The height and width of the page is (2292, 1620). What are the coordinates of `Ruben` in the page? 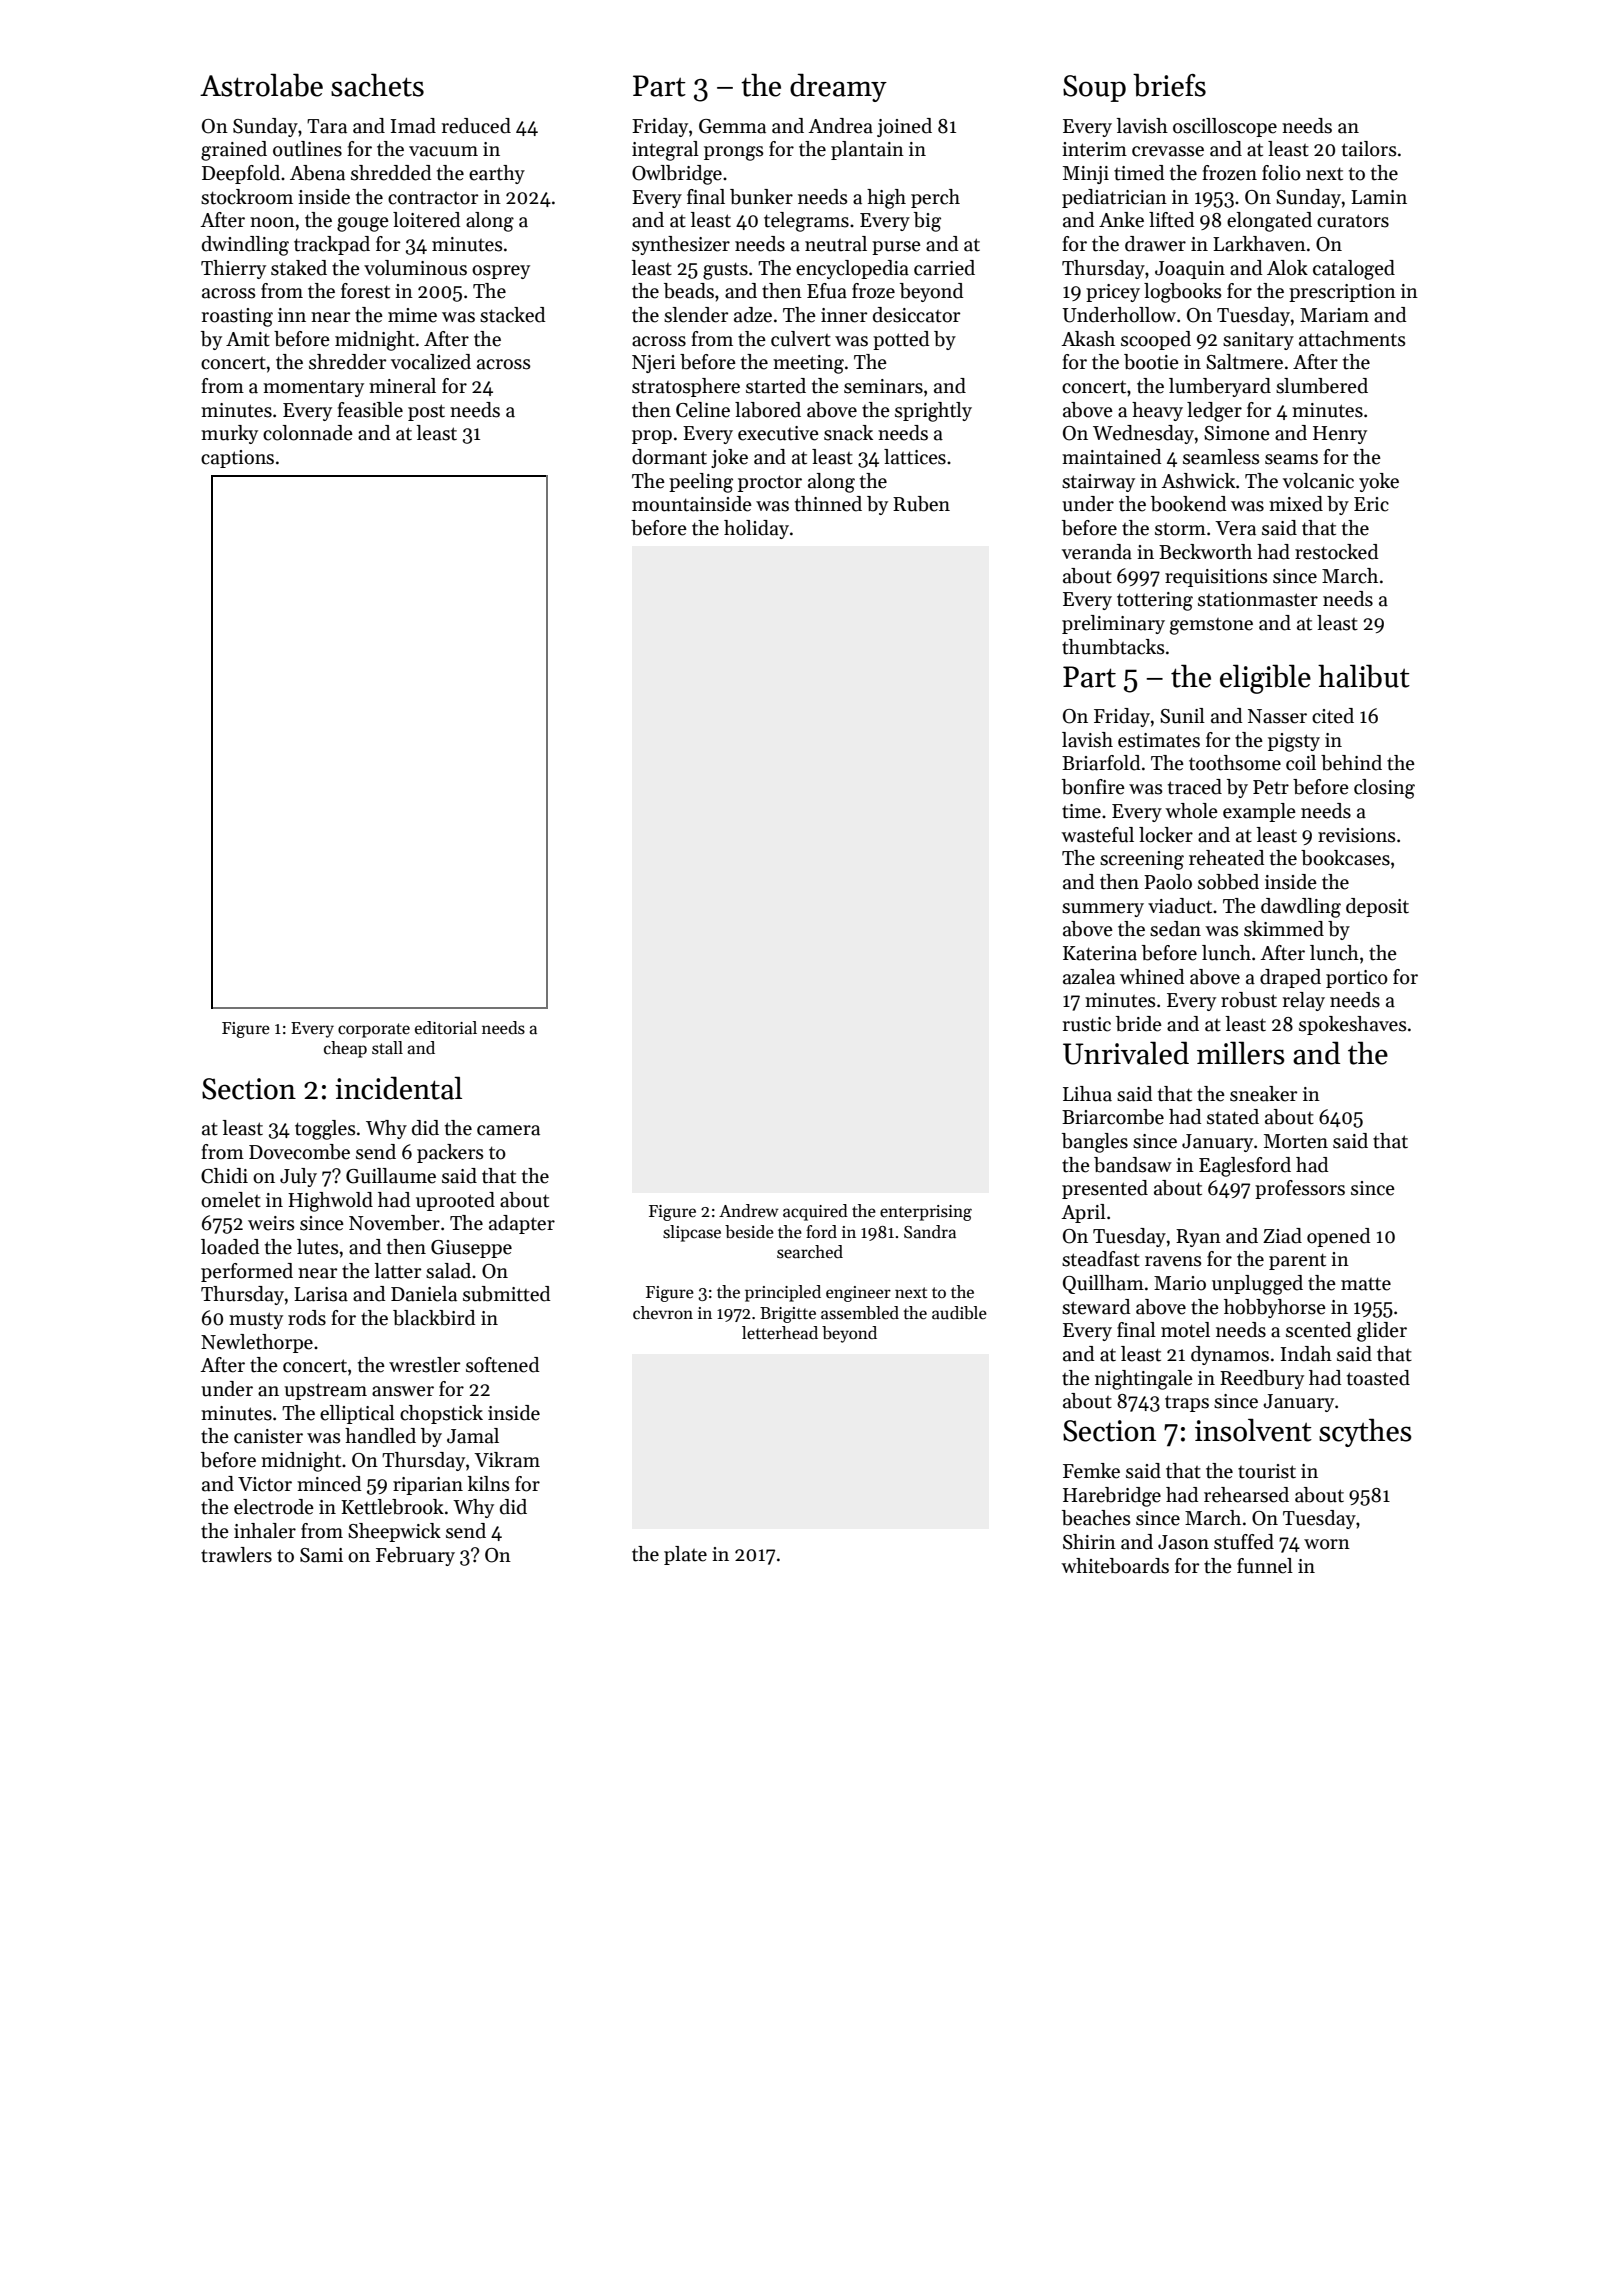 It's located at (921, 504).
